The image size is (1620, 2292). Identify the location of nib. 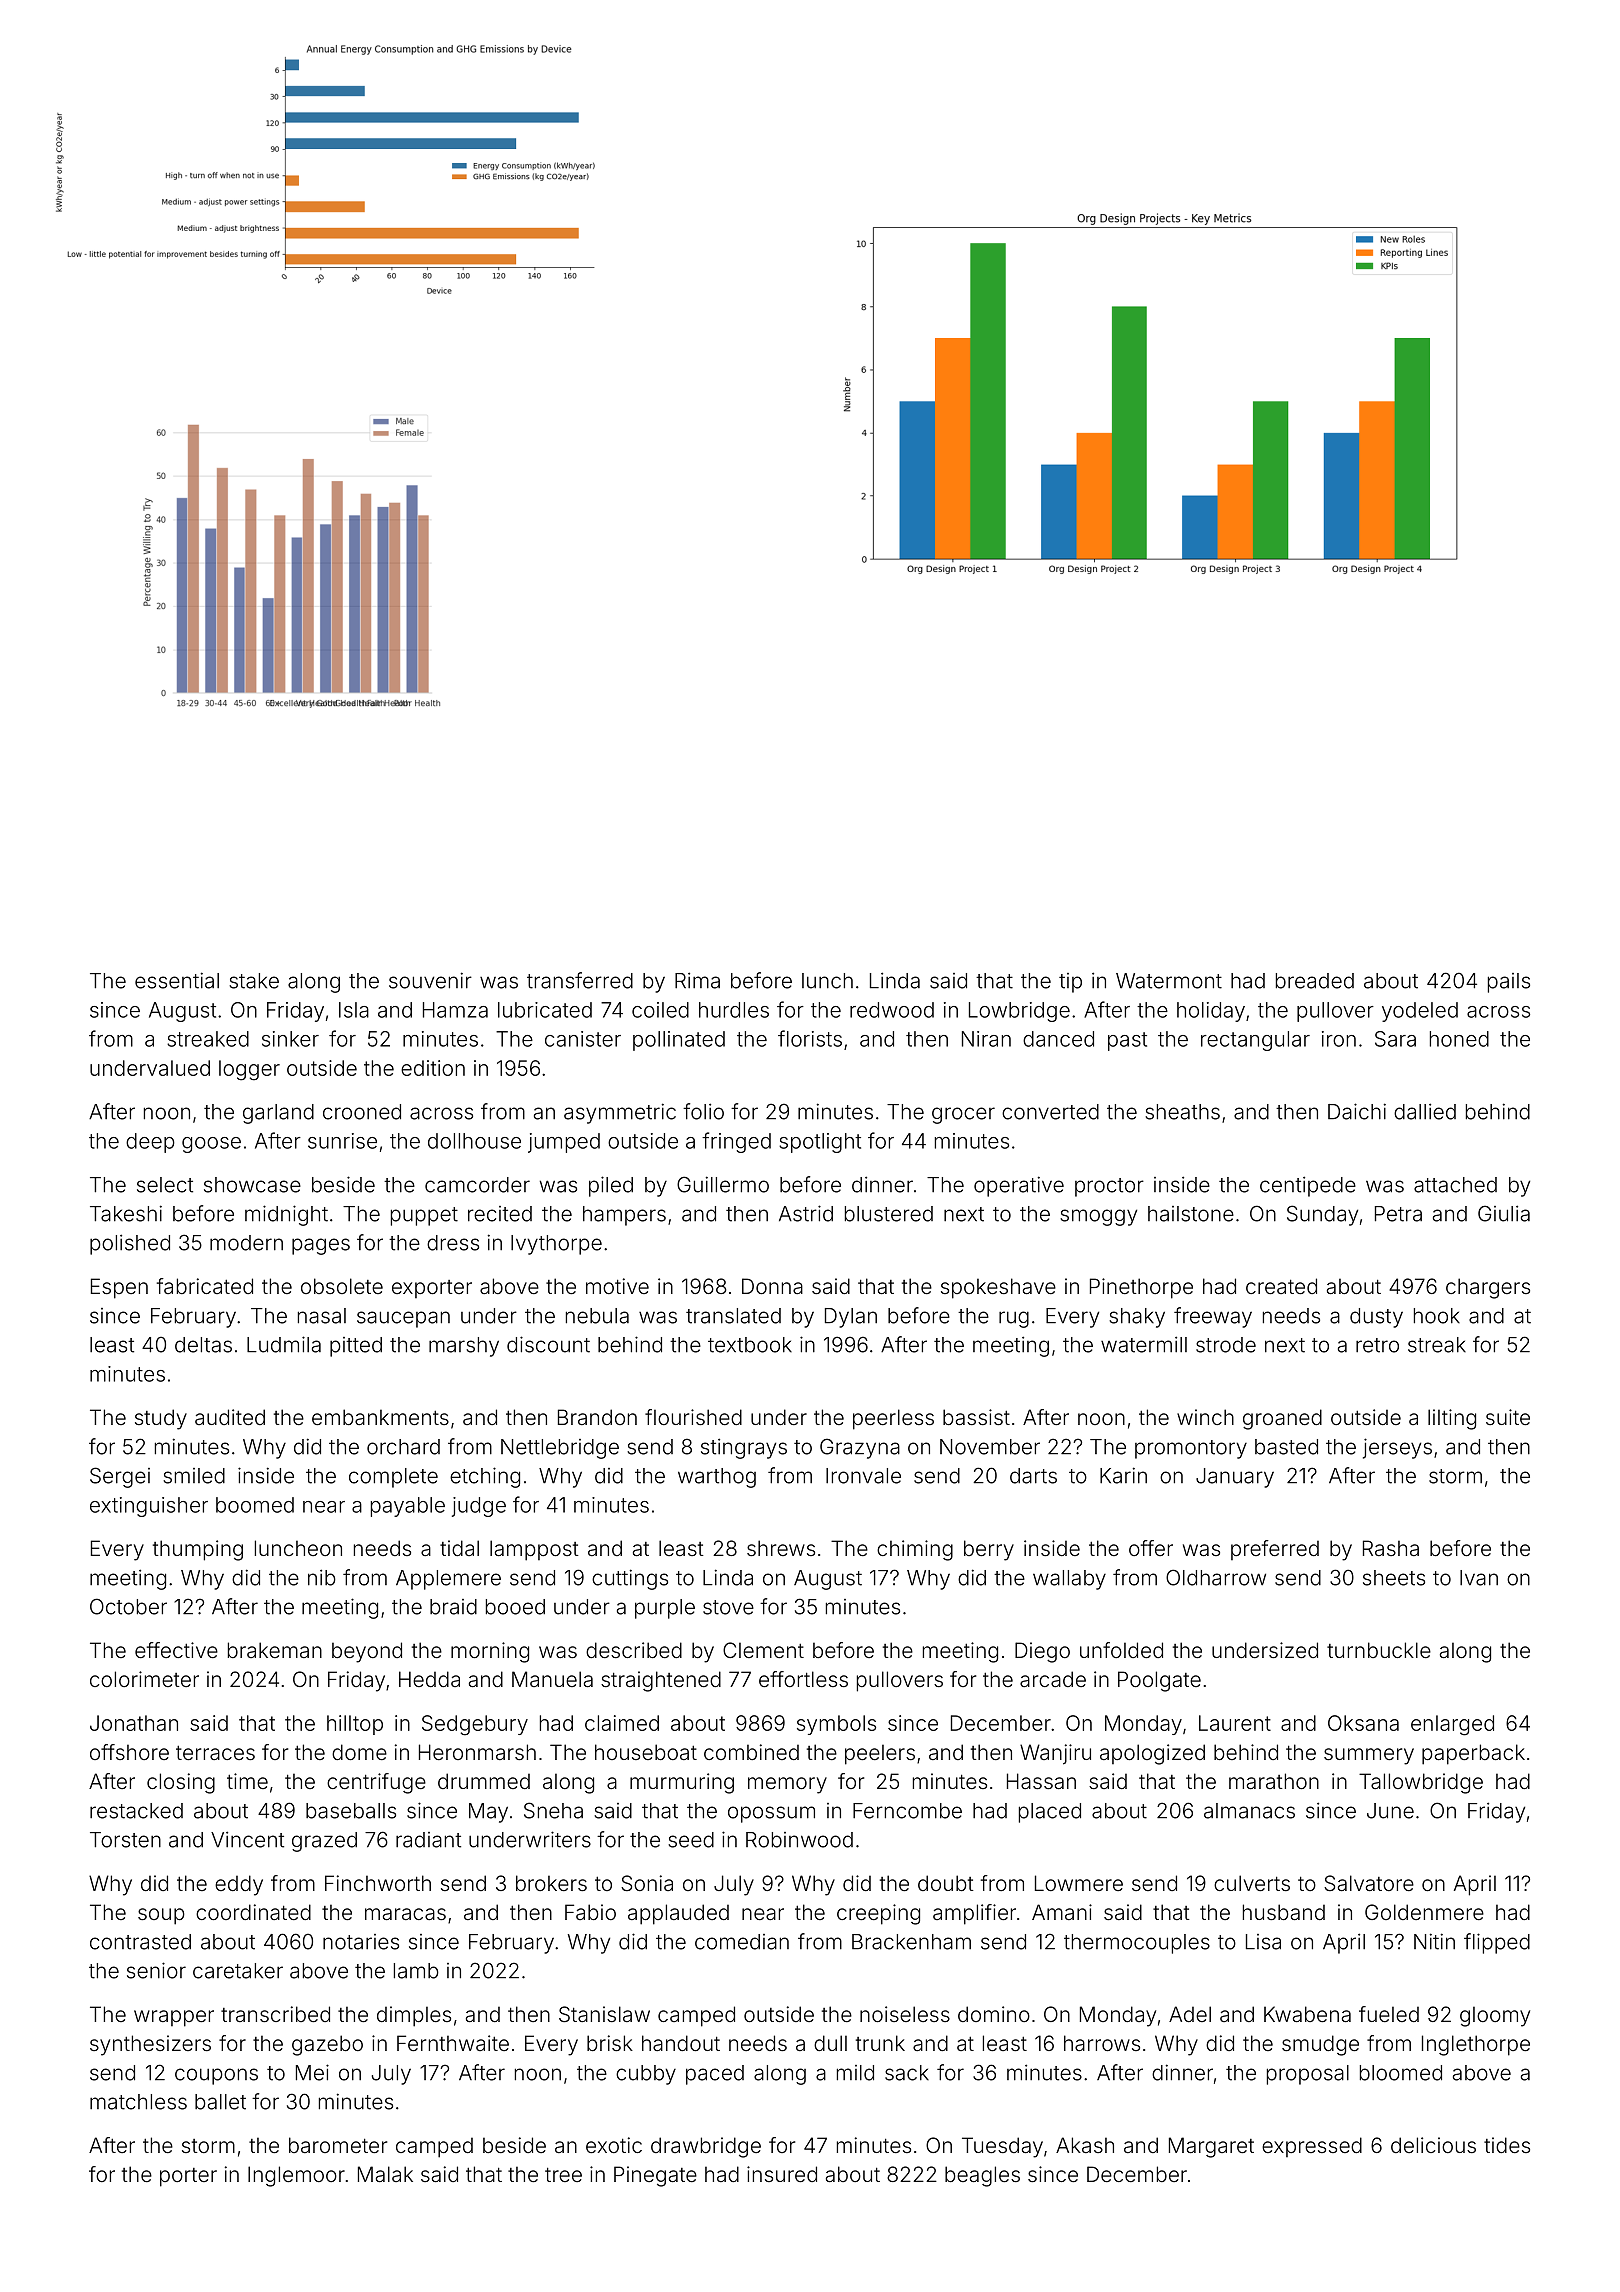
(322, 1577).
